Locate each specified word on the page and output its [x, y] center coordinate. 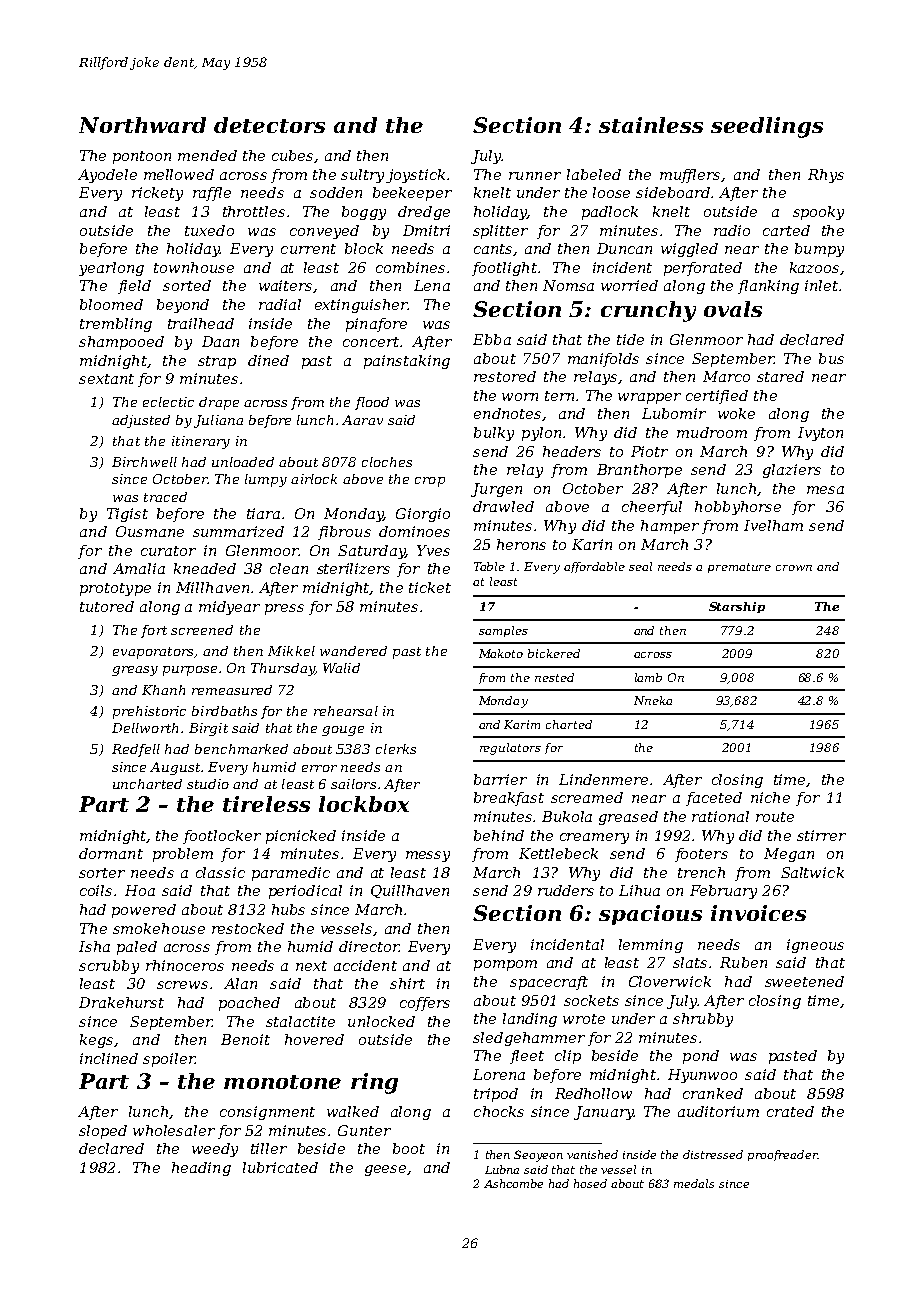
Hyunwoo [702, 1076]
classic [220, 872]
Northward [142, 125]
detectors [269, 125]
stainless [651, 125]
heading [201, 1169]
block [364, 248]
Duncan [624, 248]
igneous [815, 946]
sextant [106, 379]
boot [409, 1148]
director [369, 946]
